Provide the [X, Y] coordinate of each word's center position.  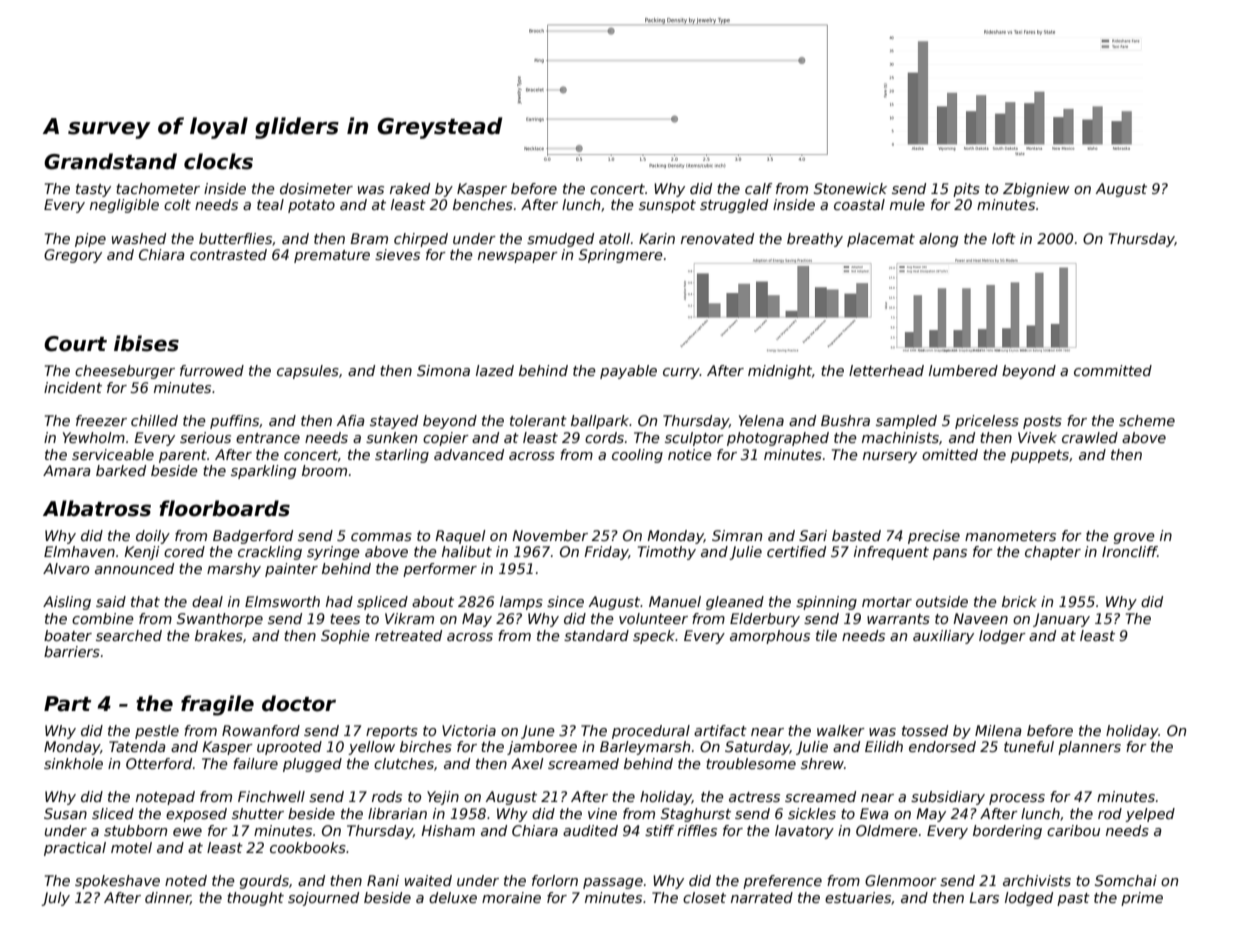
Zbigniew [1036, 190]
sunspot [667, 206]
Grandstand [110, 161]
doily [153, 537]
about [433, 601]
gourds [264, 882]
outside [942, 601]
